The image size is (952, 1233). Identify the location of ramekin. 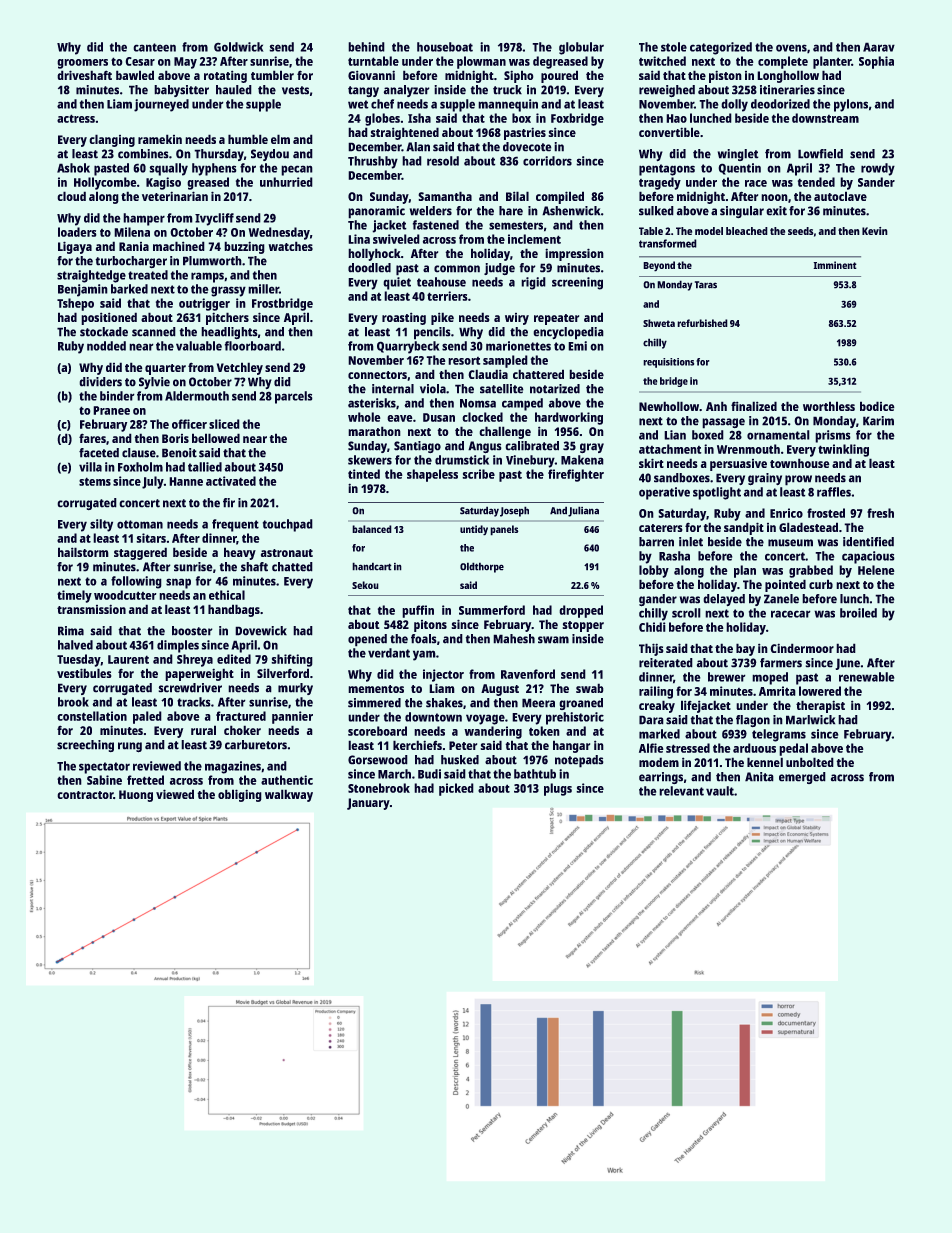
(160, 139).
